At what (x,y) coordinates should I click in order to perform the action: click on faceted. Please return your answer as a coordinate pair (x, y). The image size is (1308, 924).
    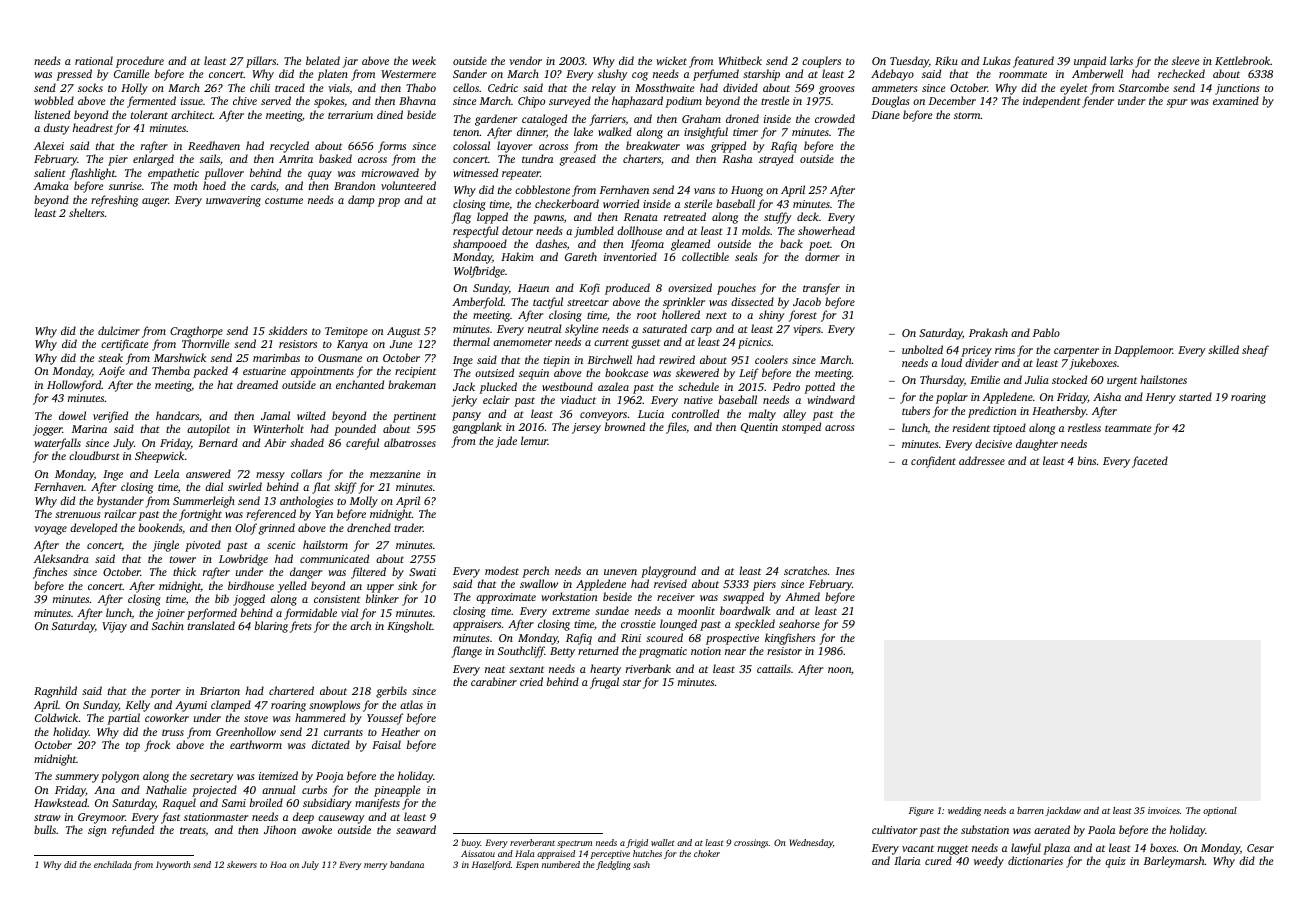
    Looking at the image, I should click on (1150, 462).
